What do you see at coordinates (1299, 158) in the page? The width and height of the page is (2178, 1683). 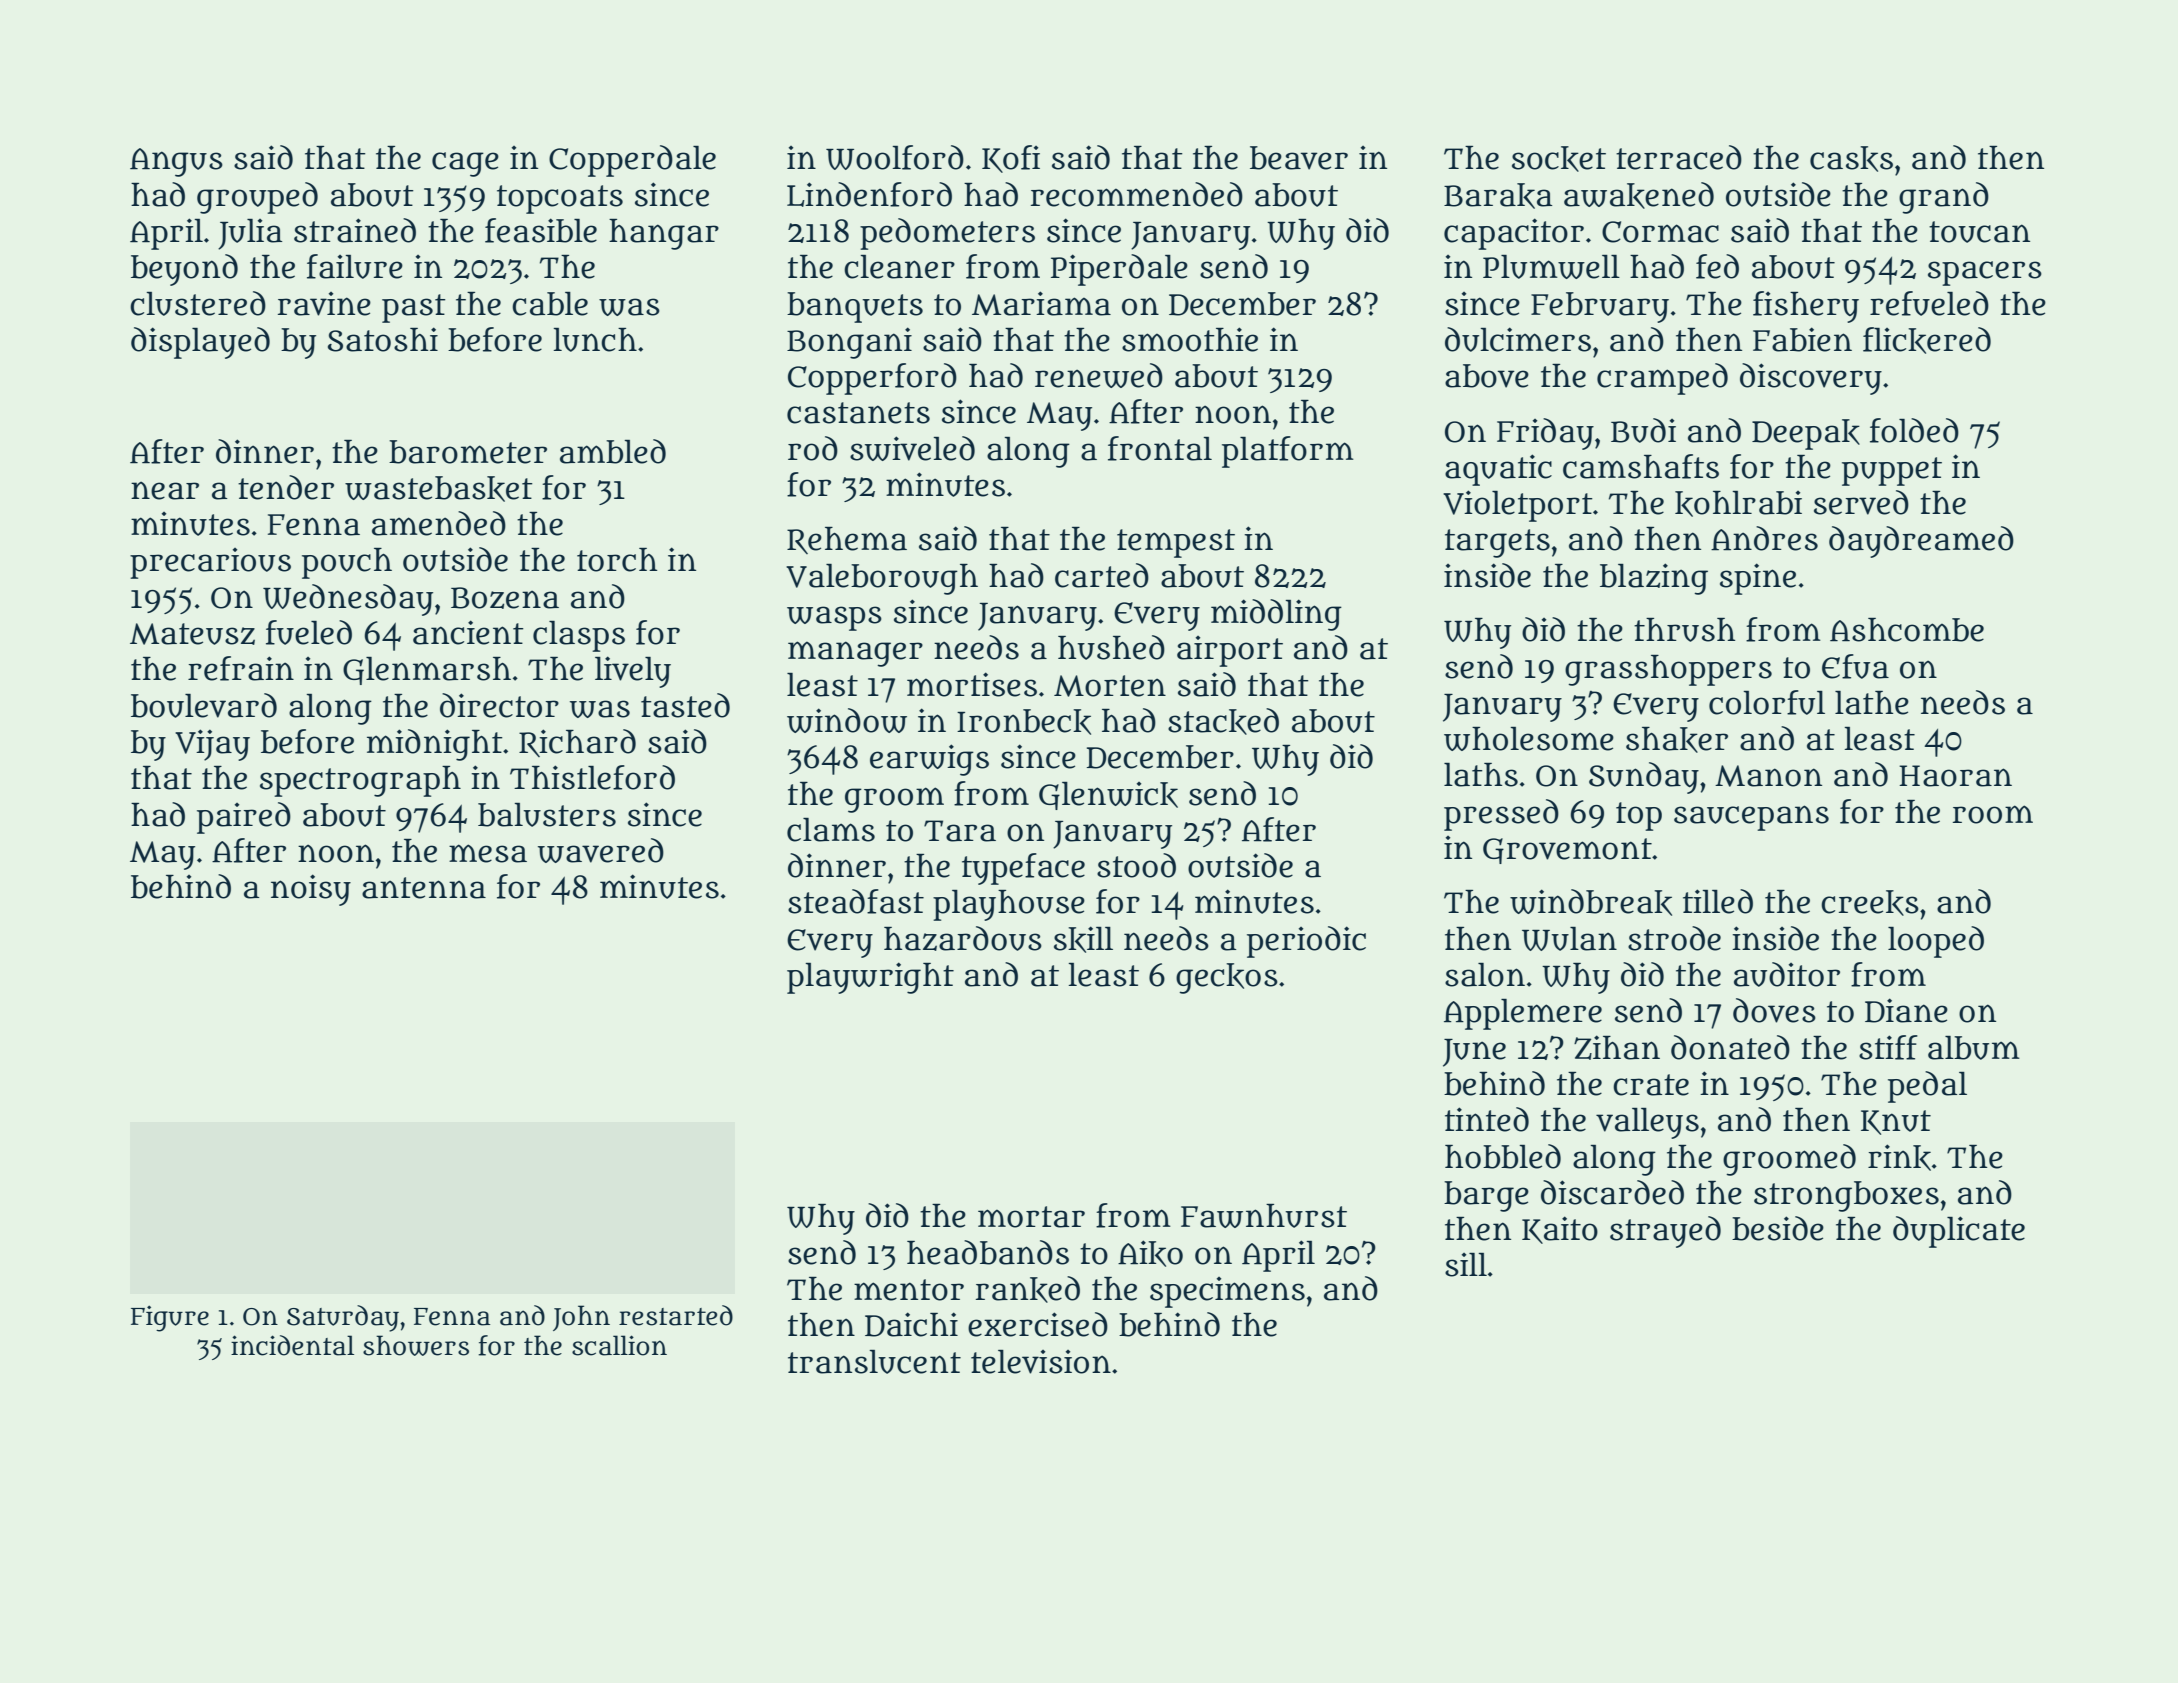 I see `beaver` at bounding box center [1299, 158].
